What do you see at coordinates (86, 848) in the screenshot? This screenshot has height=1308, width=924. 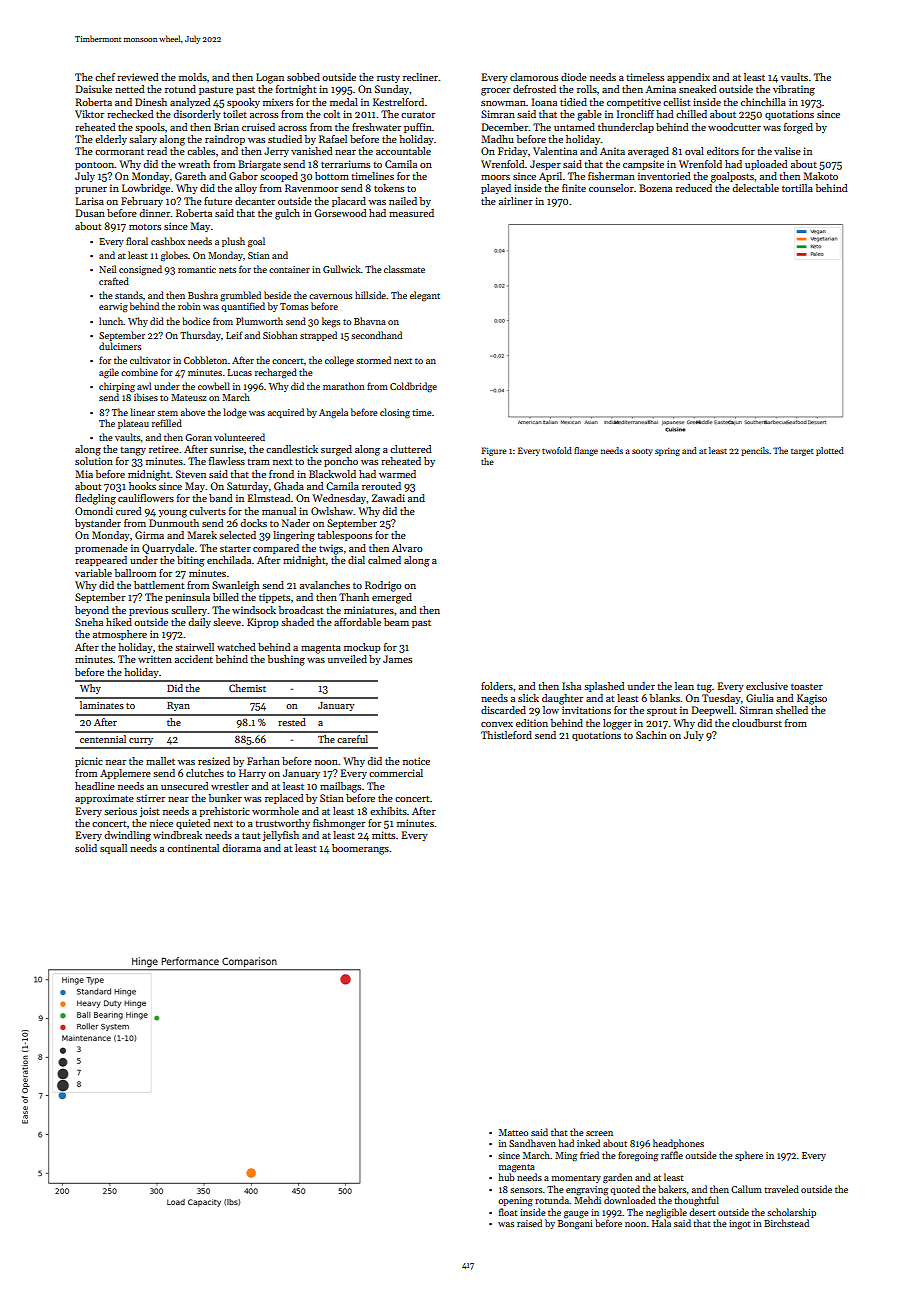 I see `solid` at bounding box center [86, 848].
